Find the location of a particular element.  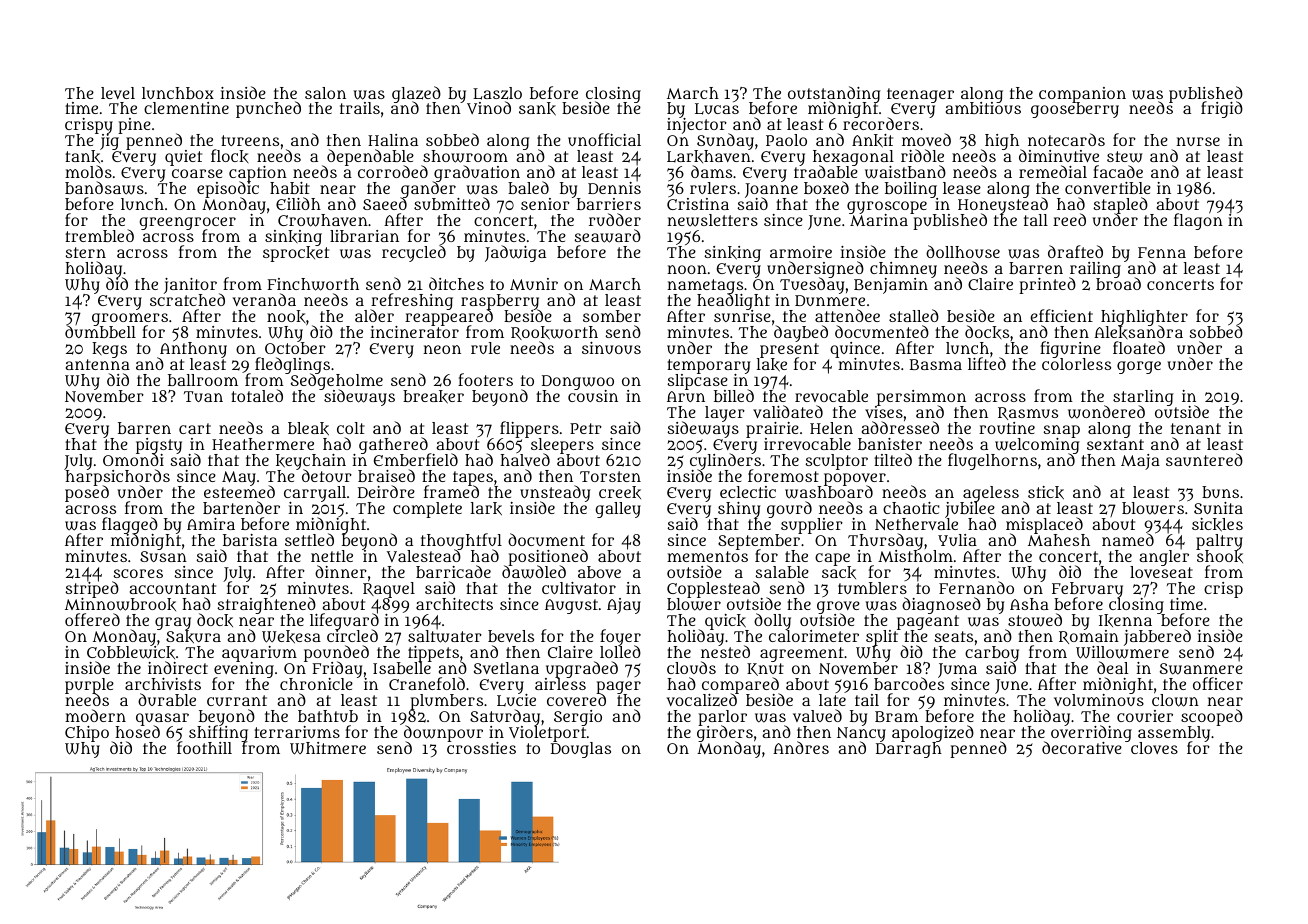

mementos is located at coordinates (707, 556).
